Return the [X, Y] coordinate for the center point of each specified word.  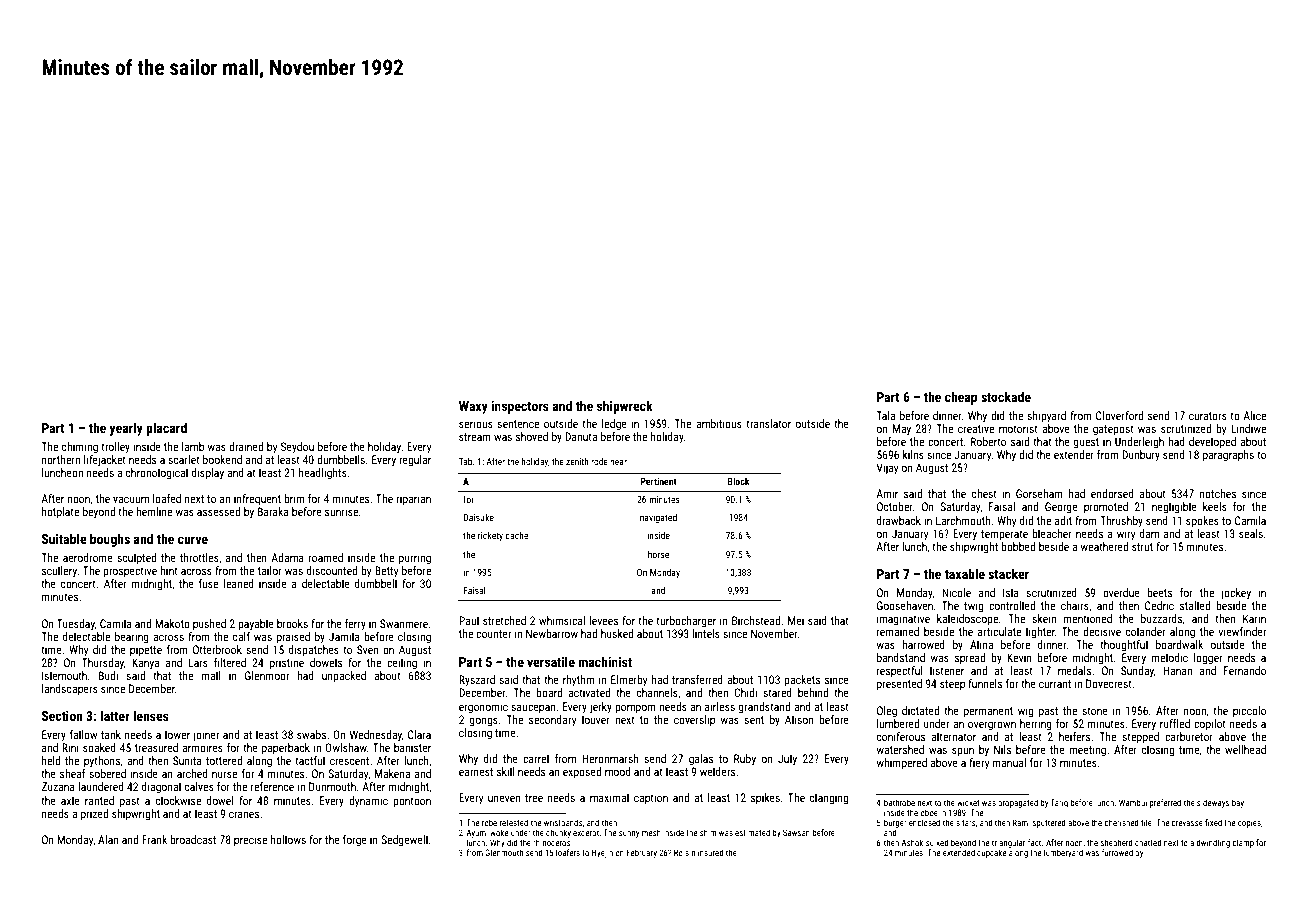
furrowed [1117, 852]
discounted [332, 570]
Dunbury [1141, 456]
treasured [156, 747]
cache [516, 535]
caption [651, 798]
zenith [577, 461]
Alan [108, 839]
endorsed [1112, 493]
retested [514, 822]
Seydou [297, 448]
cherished [1121, 822]
